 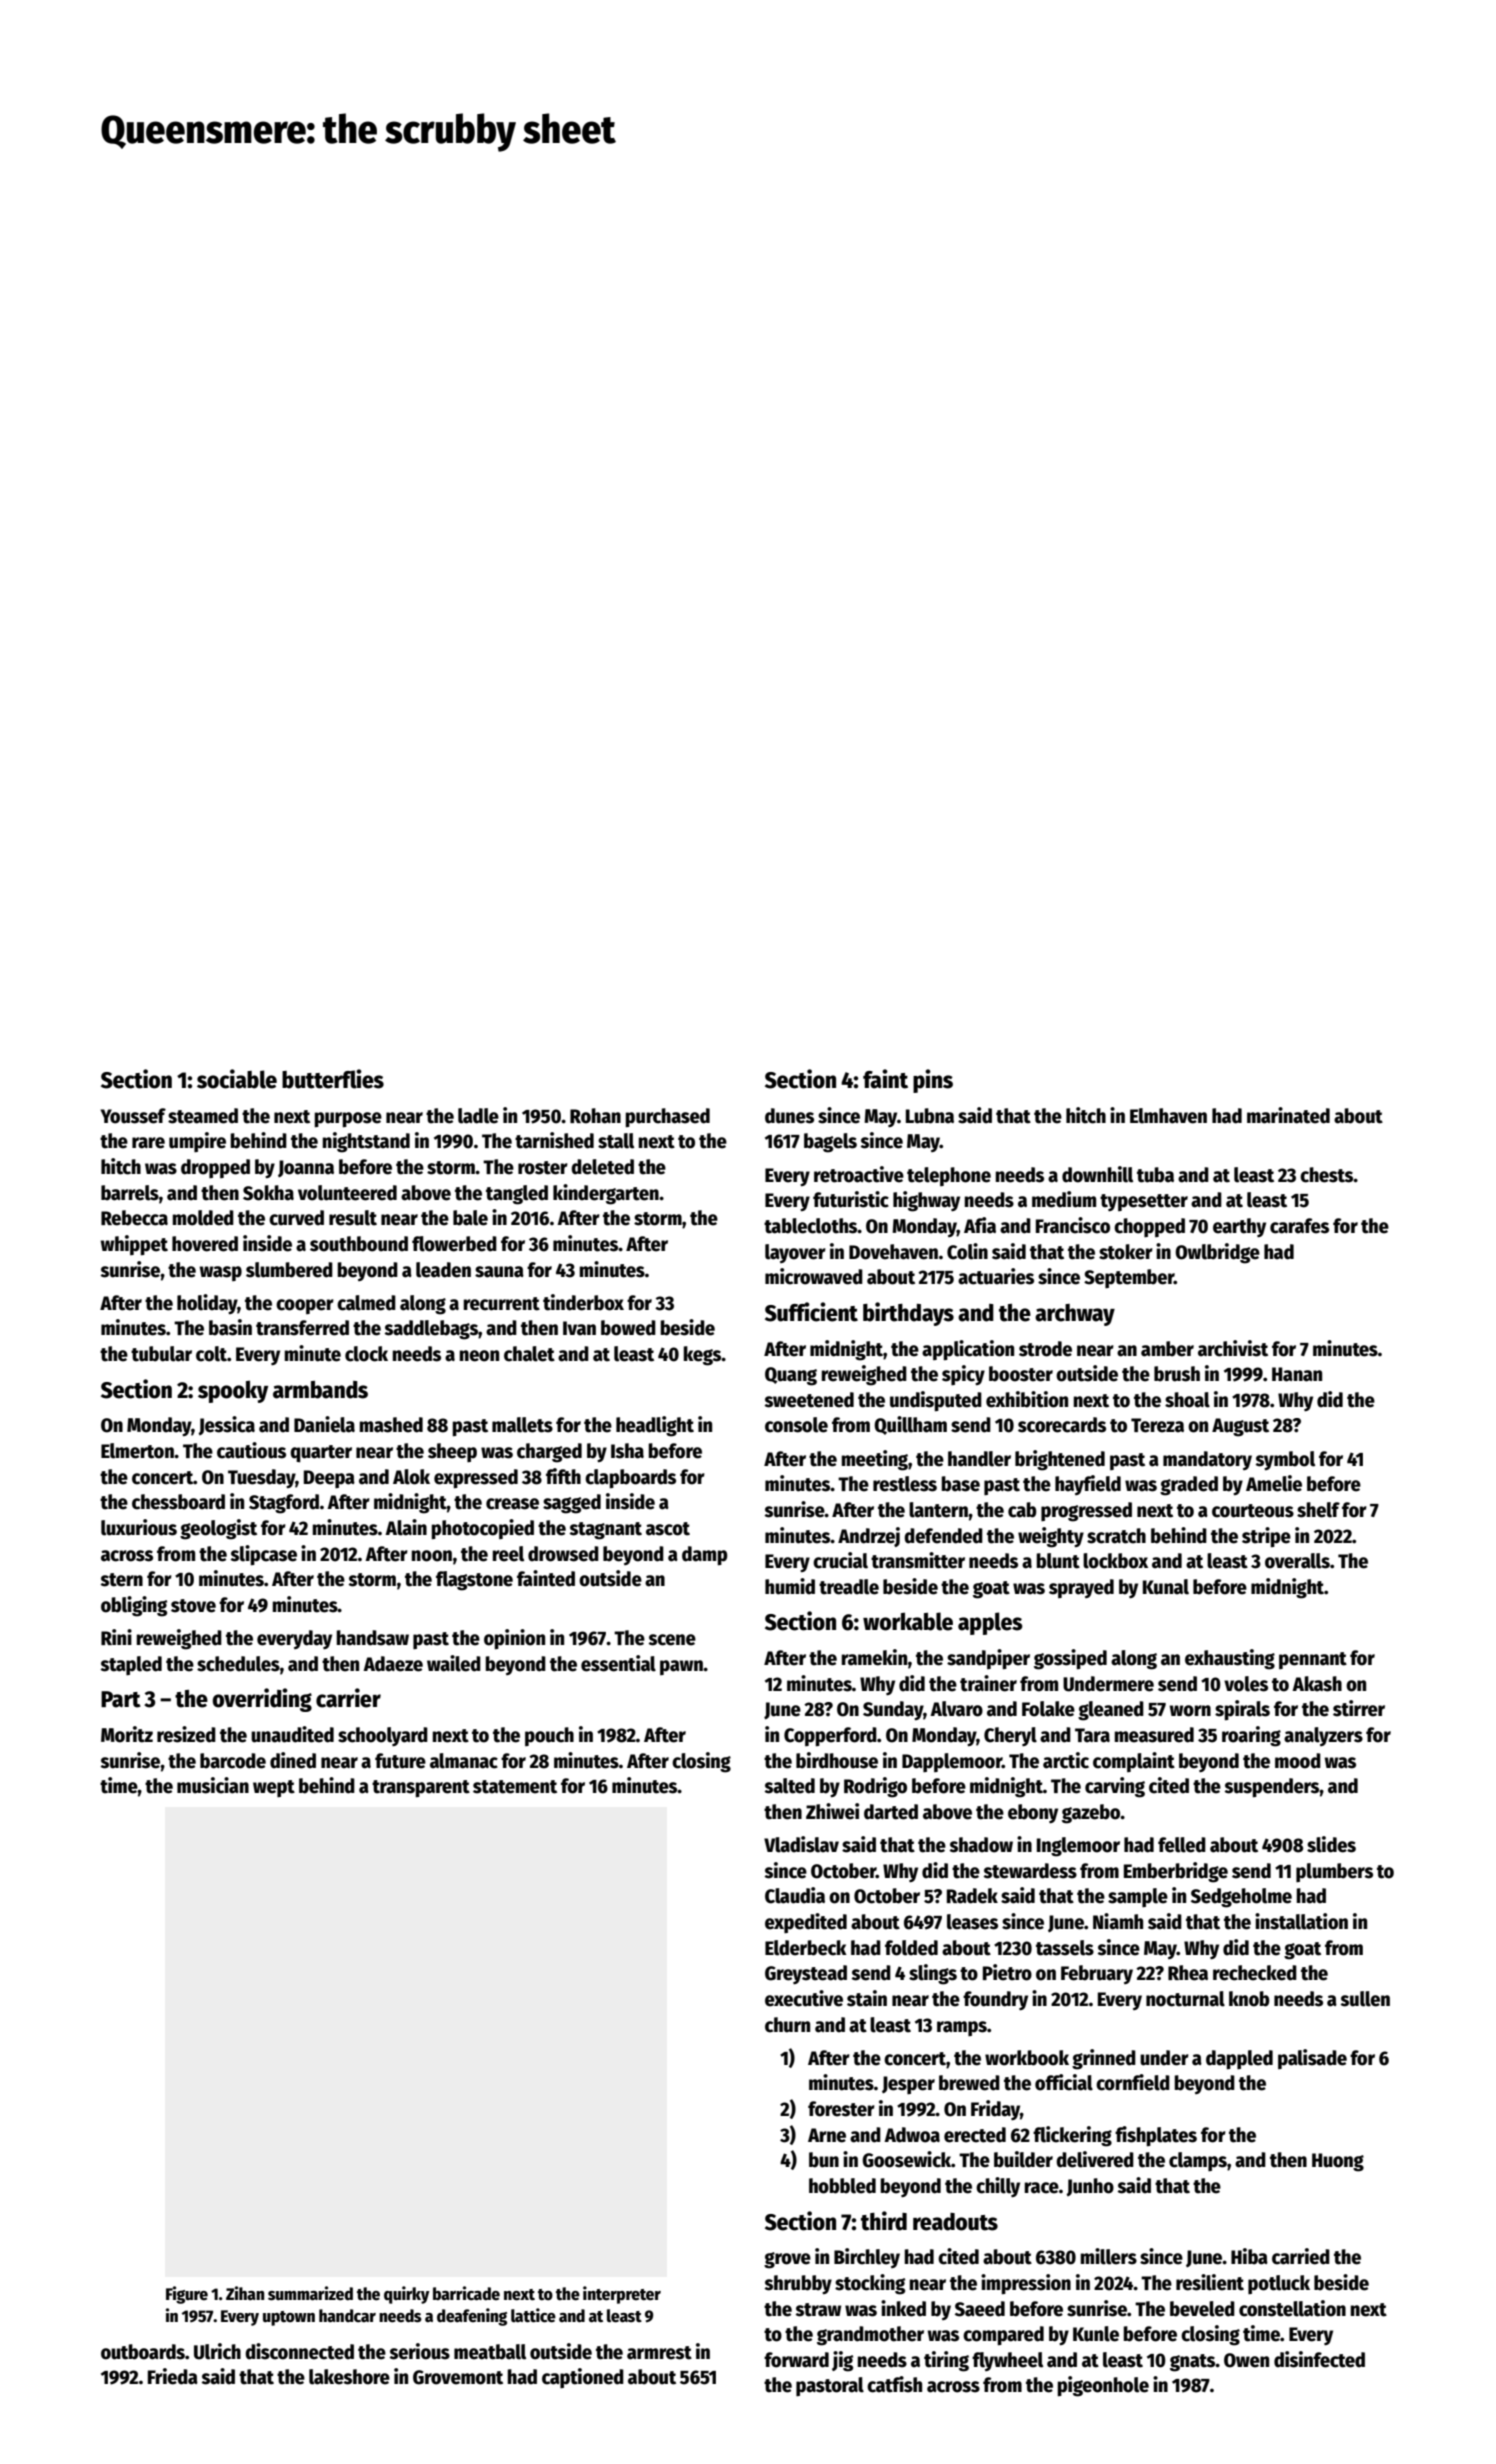 What do you see at coordinates (837, 1760) in the page?
I see `birdhouse` at bounding box center [837, 1760].
